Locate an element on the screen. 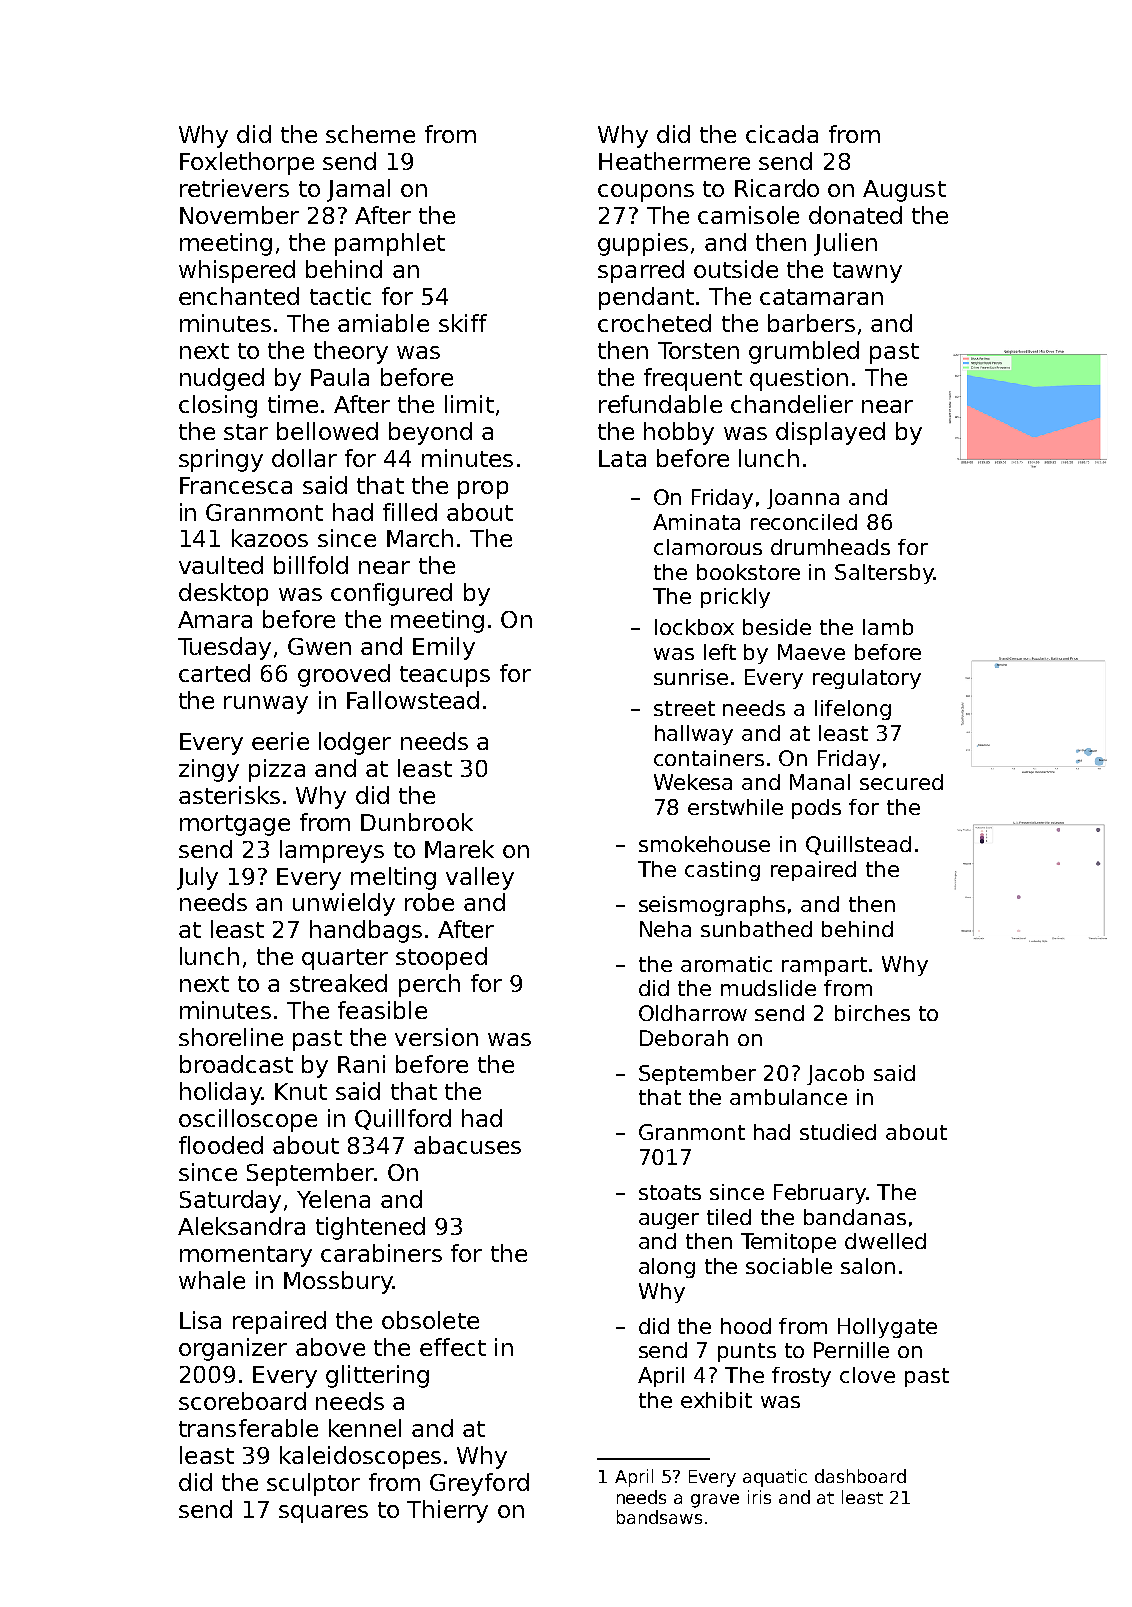  abacuses is located at coordinates (467, 1145).
